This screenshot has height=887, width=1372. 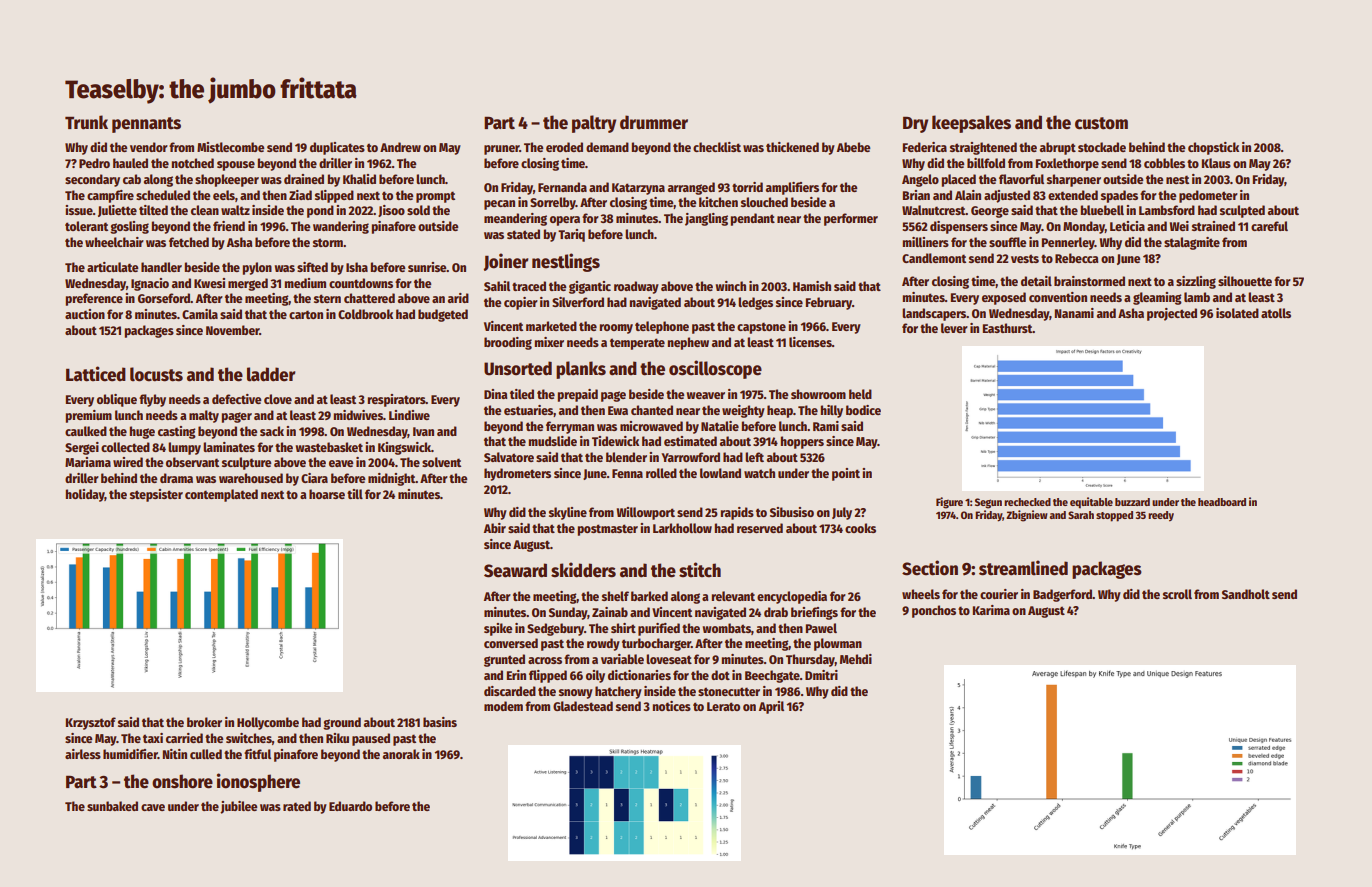 I want to click on stitch, so click(x=700, y=570).
